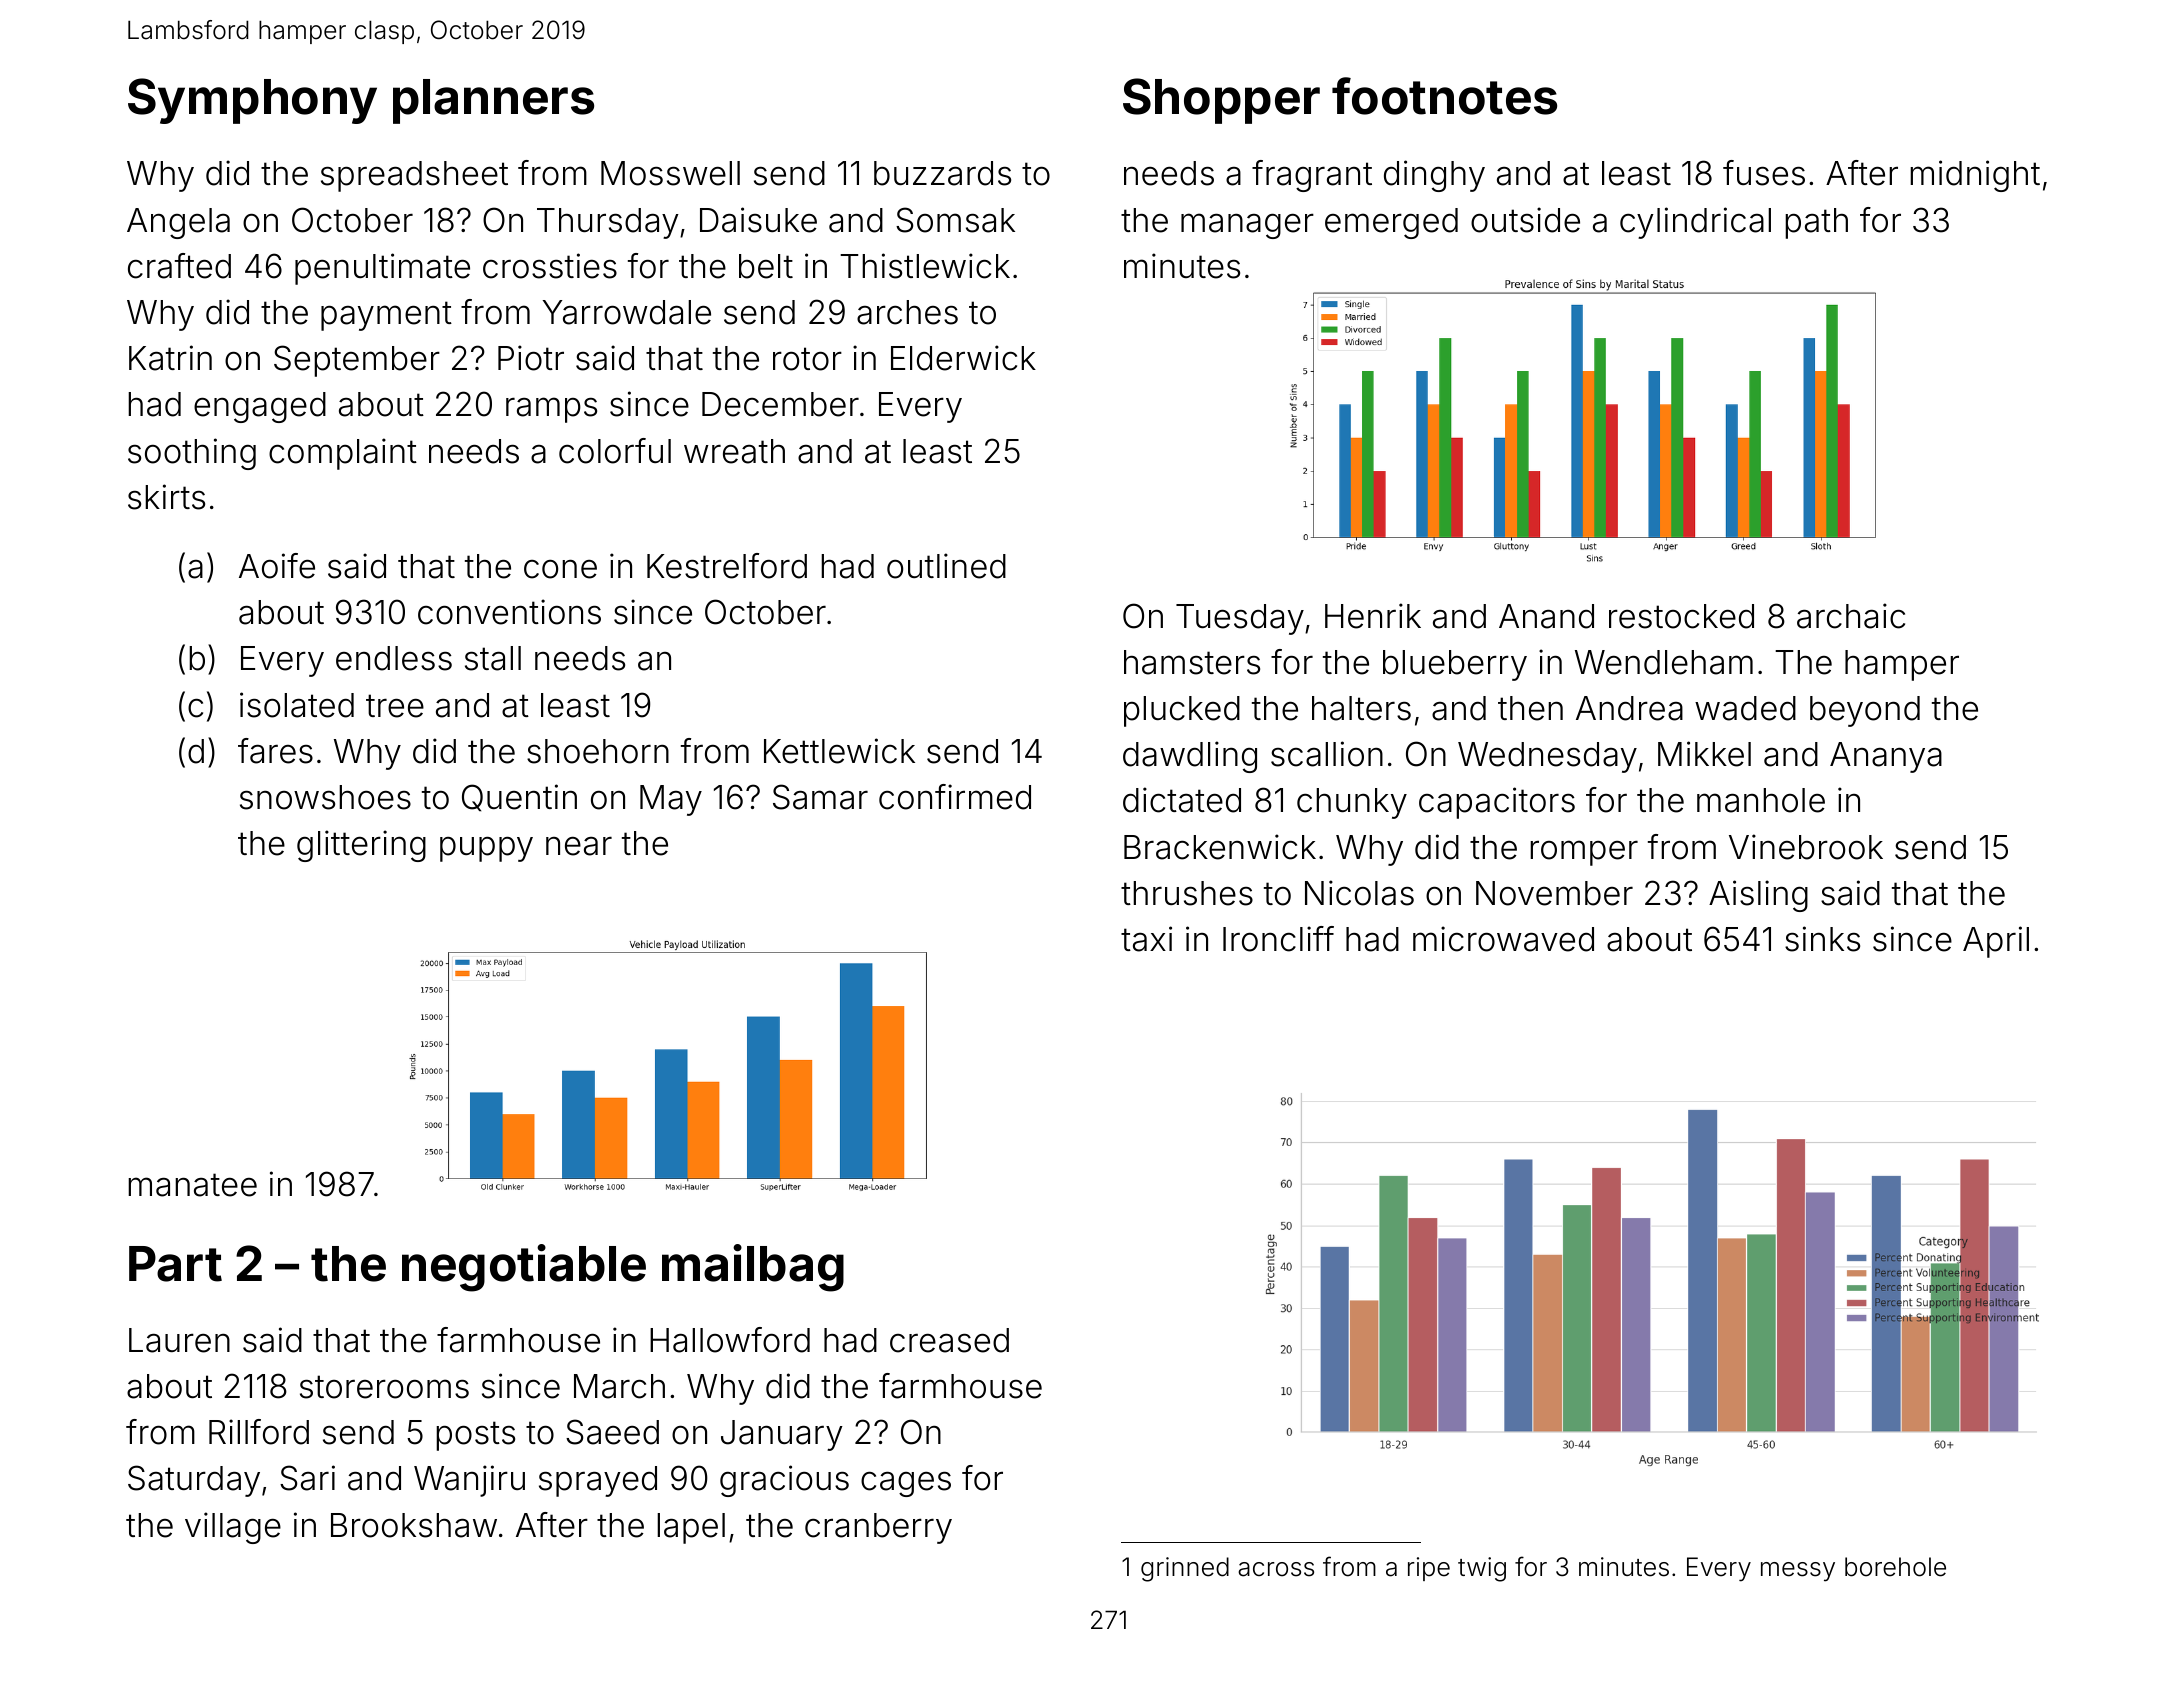  I want to click on belt, so click(766, 266).
